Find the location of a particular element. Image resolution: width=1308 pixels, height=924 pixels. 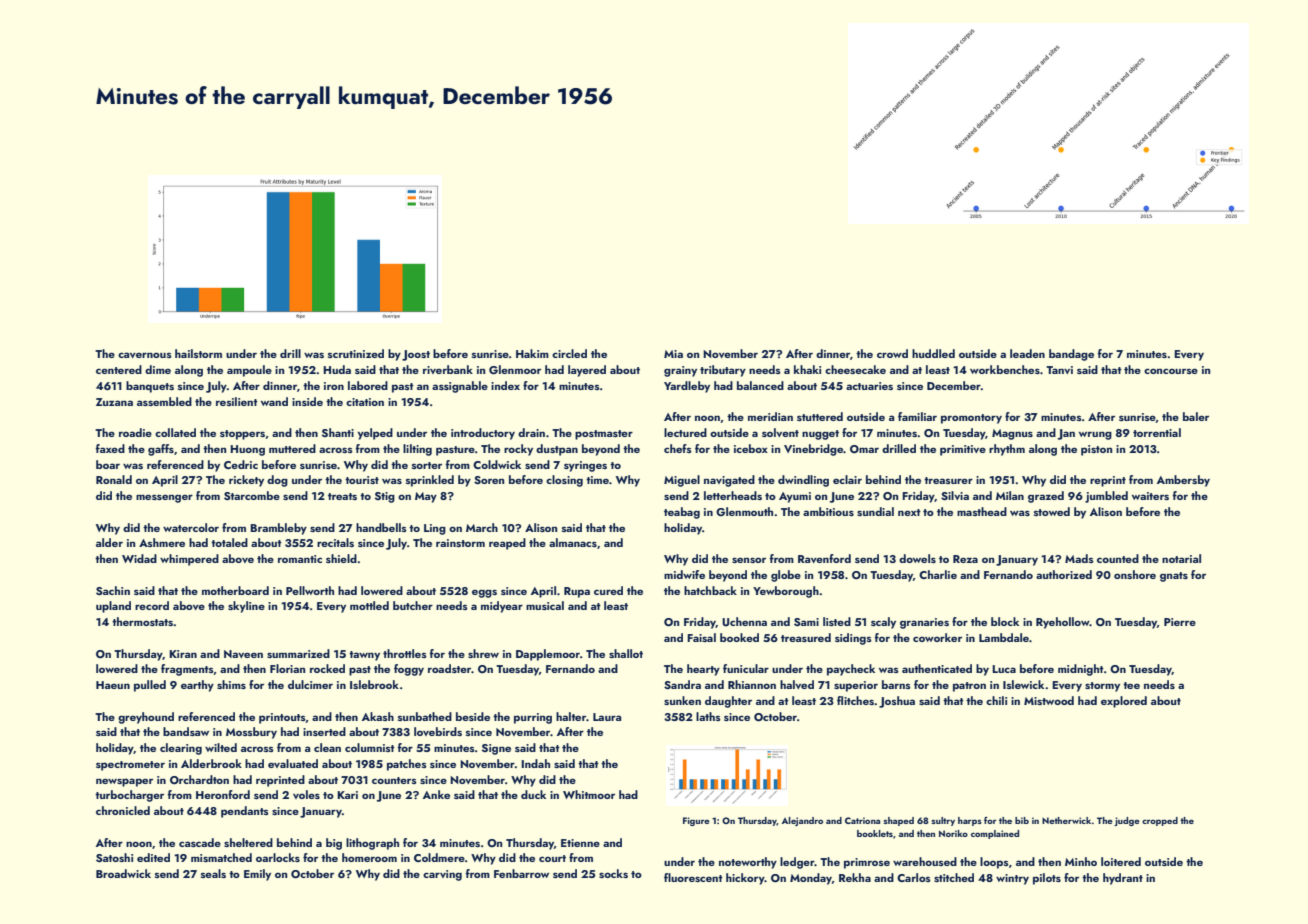

Miguel is located at coordinates (682, 481).
